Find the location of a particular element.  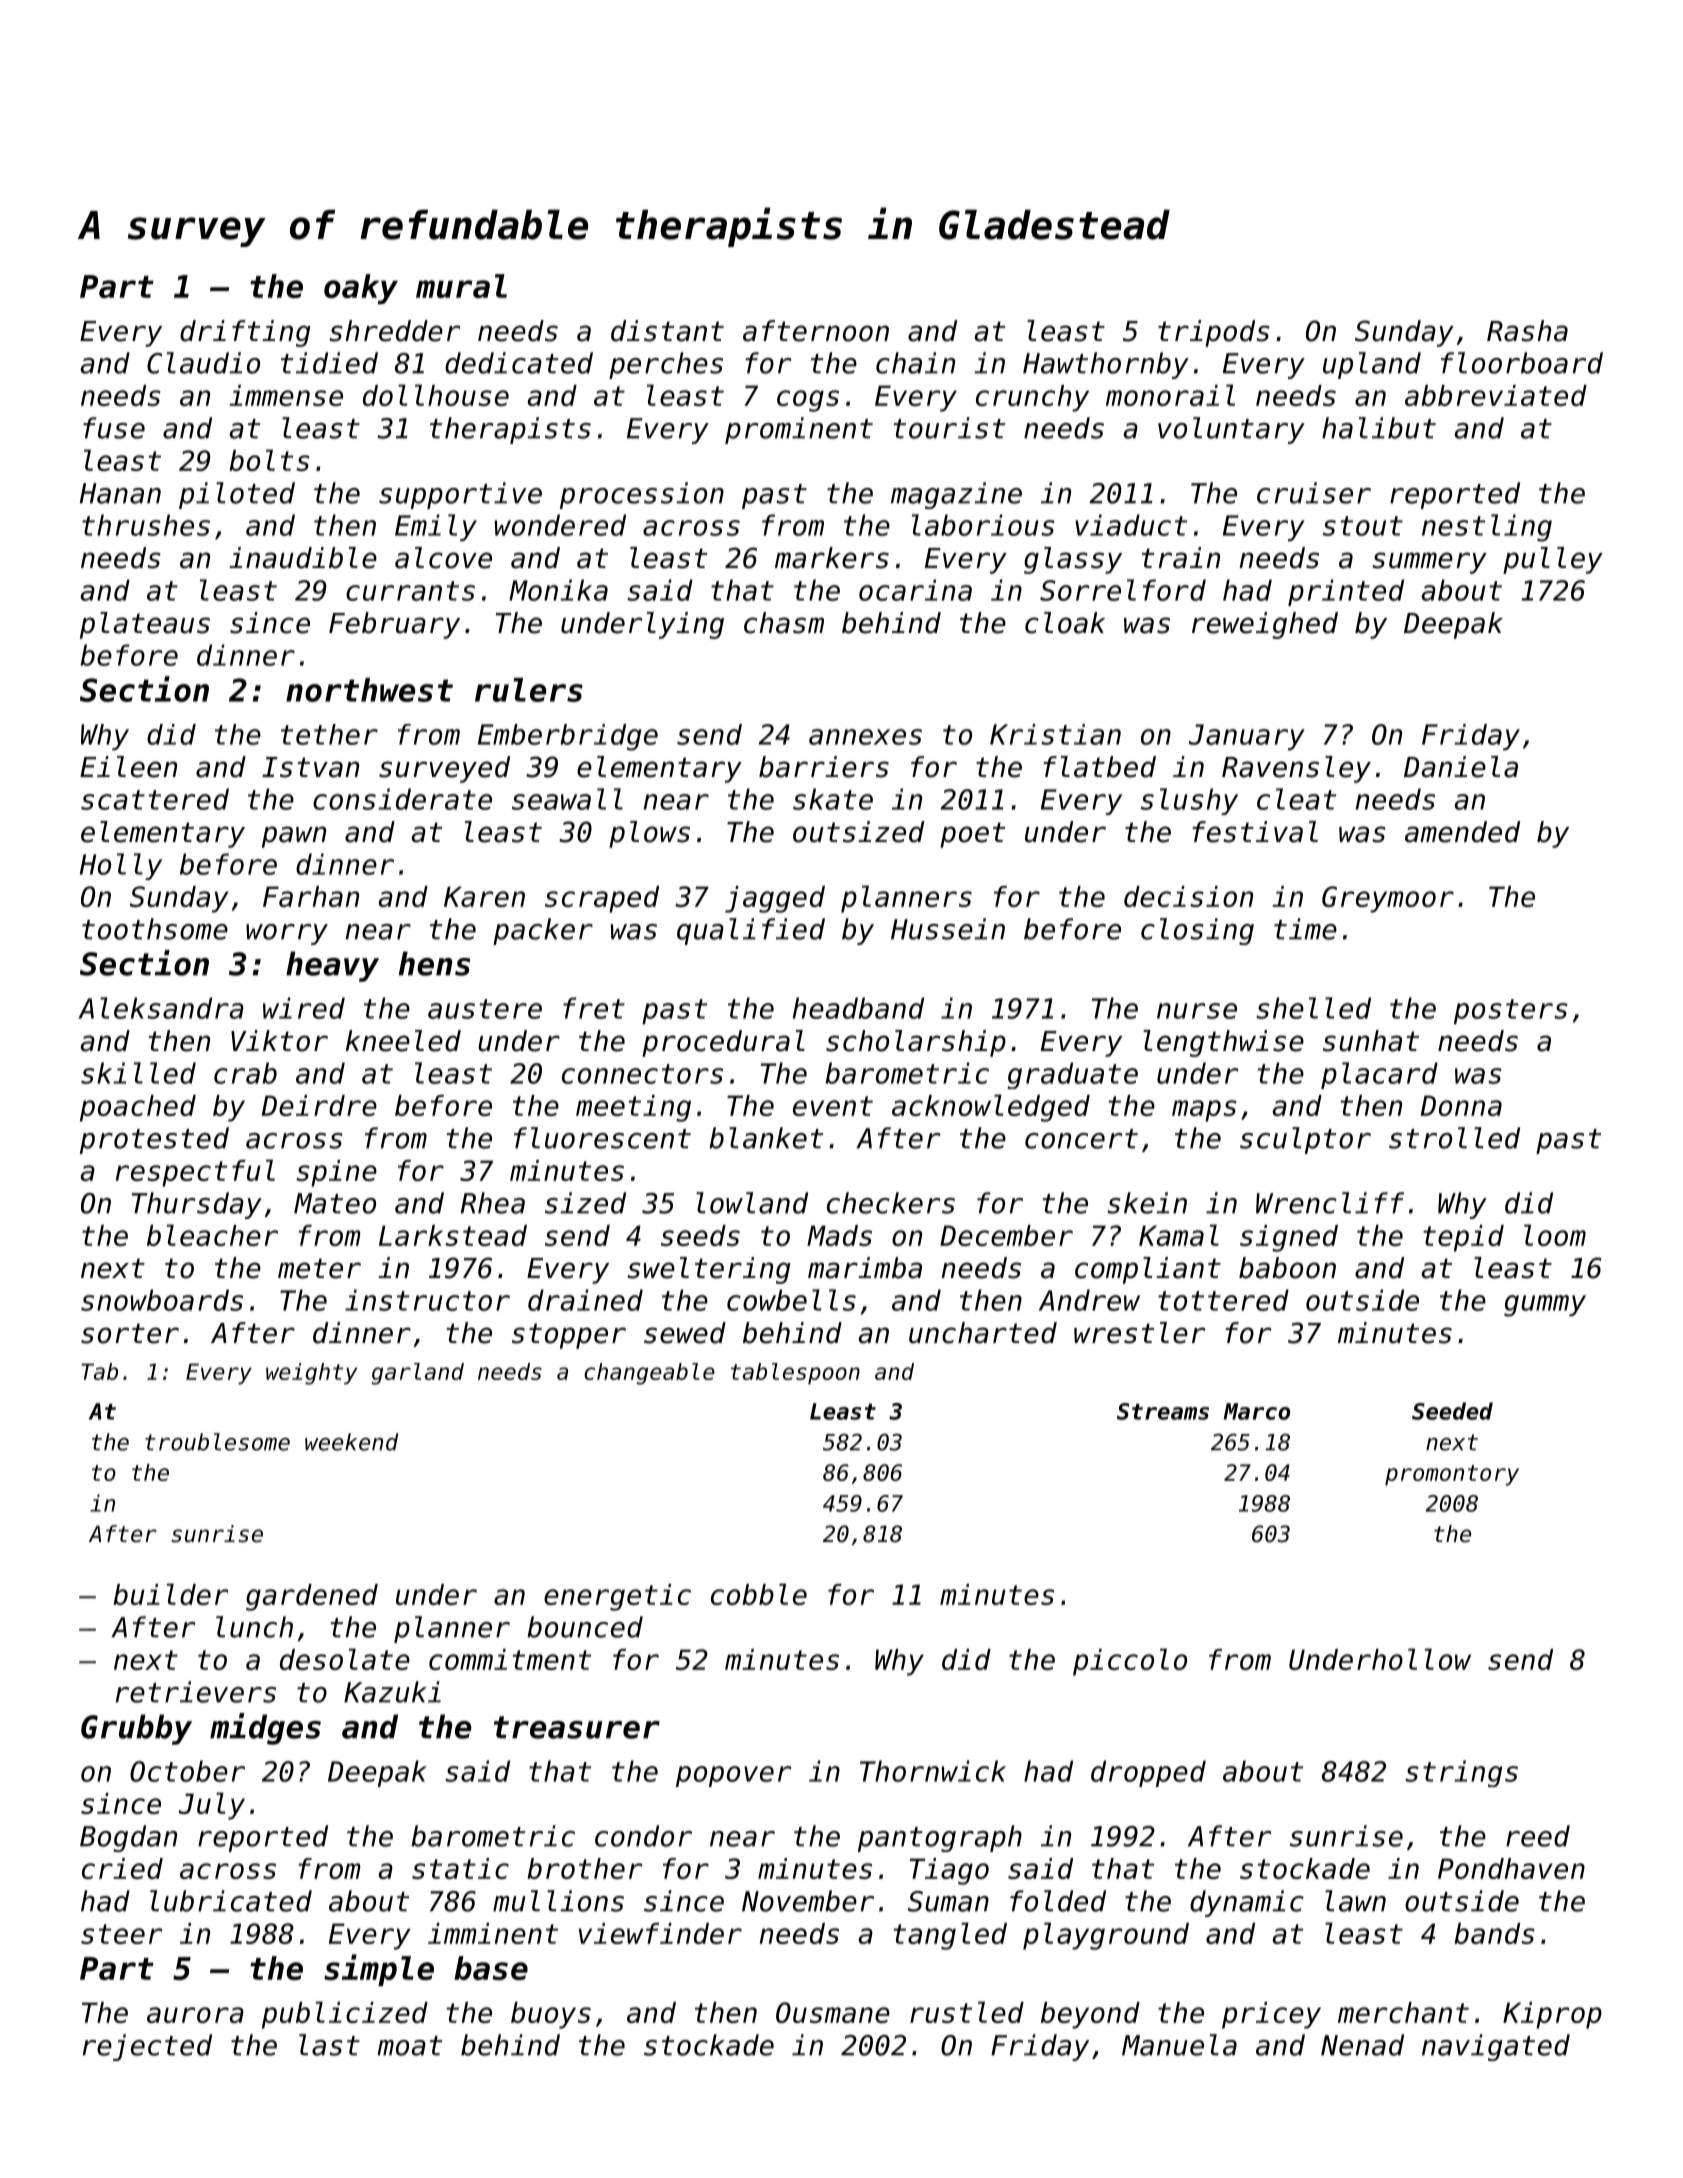

checkers is located at coordinates (891, 1203).
